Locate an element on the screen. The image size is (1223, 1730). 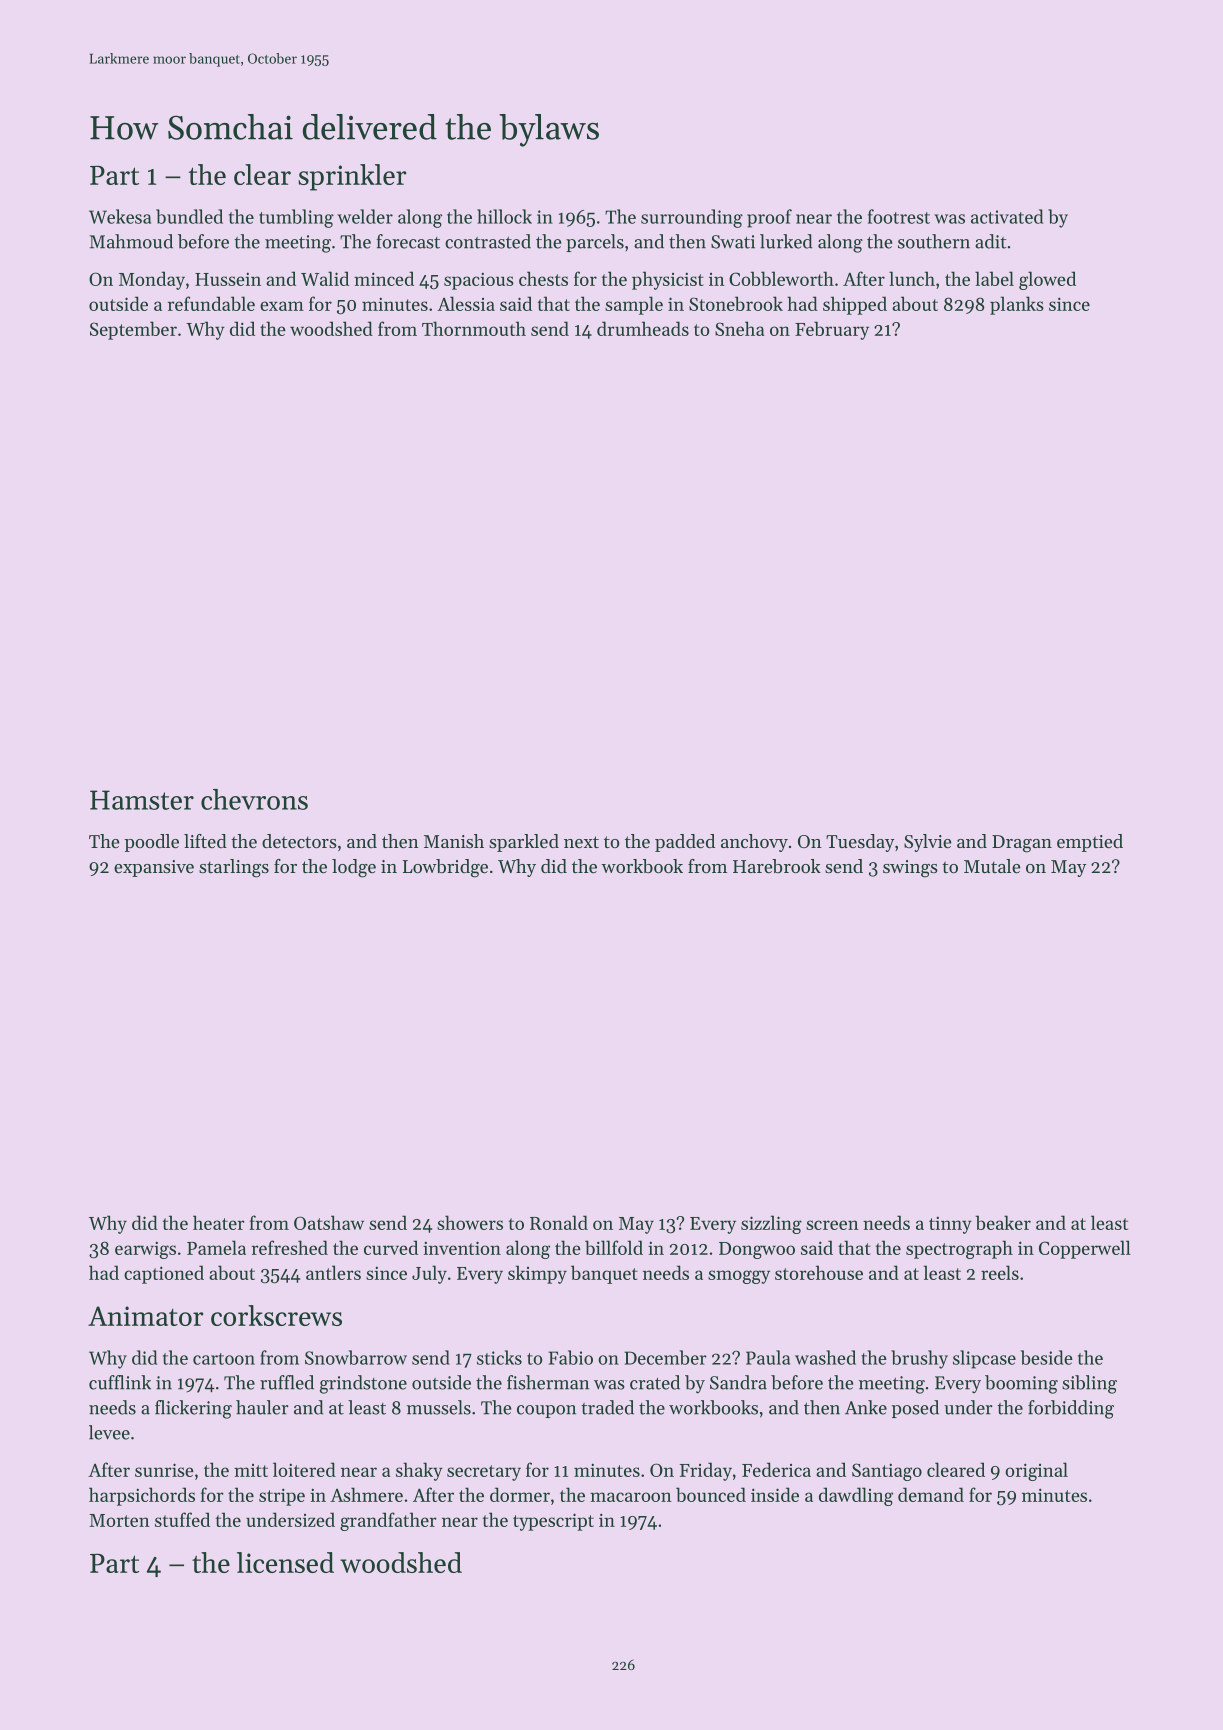
licensed is located at coordinates (285, 1562).
